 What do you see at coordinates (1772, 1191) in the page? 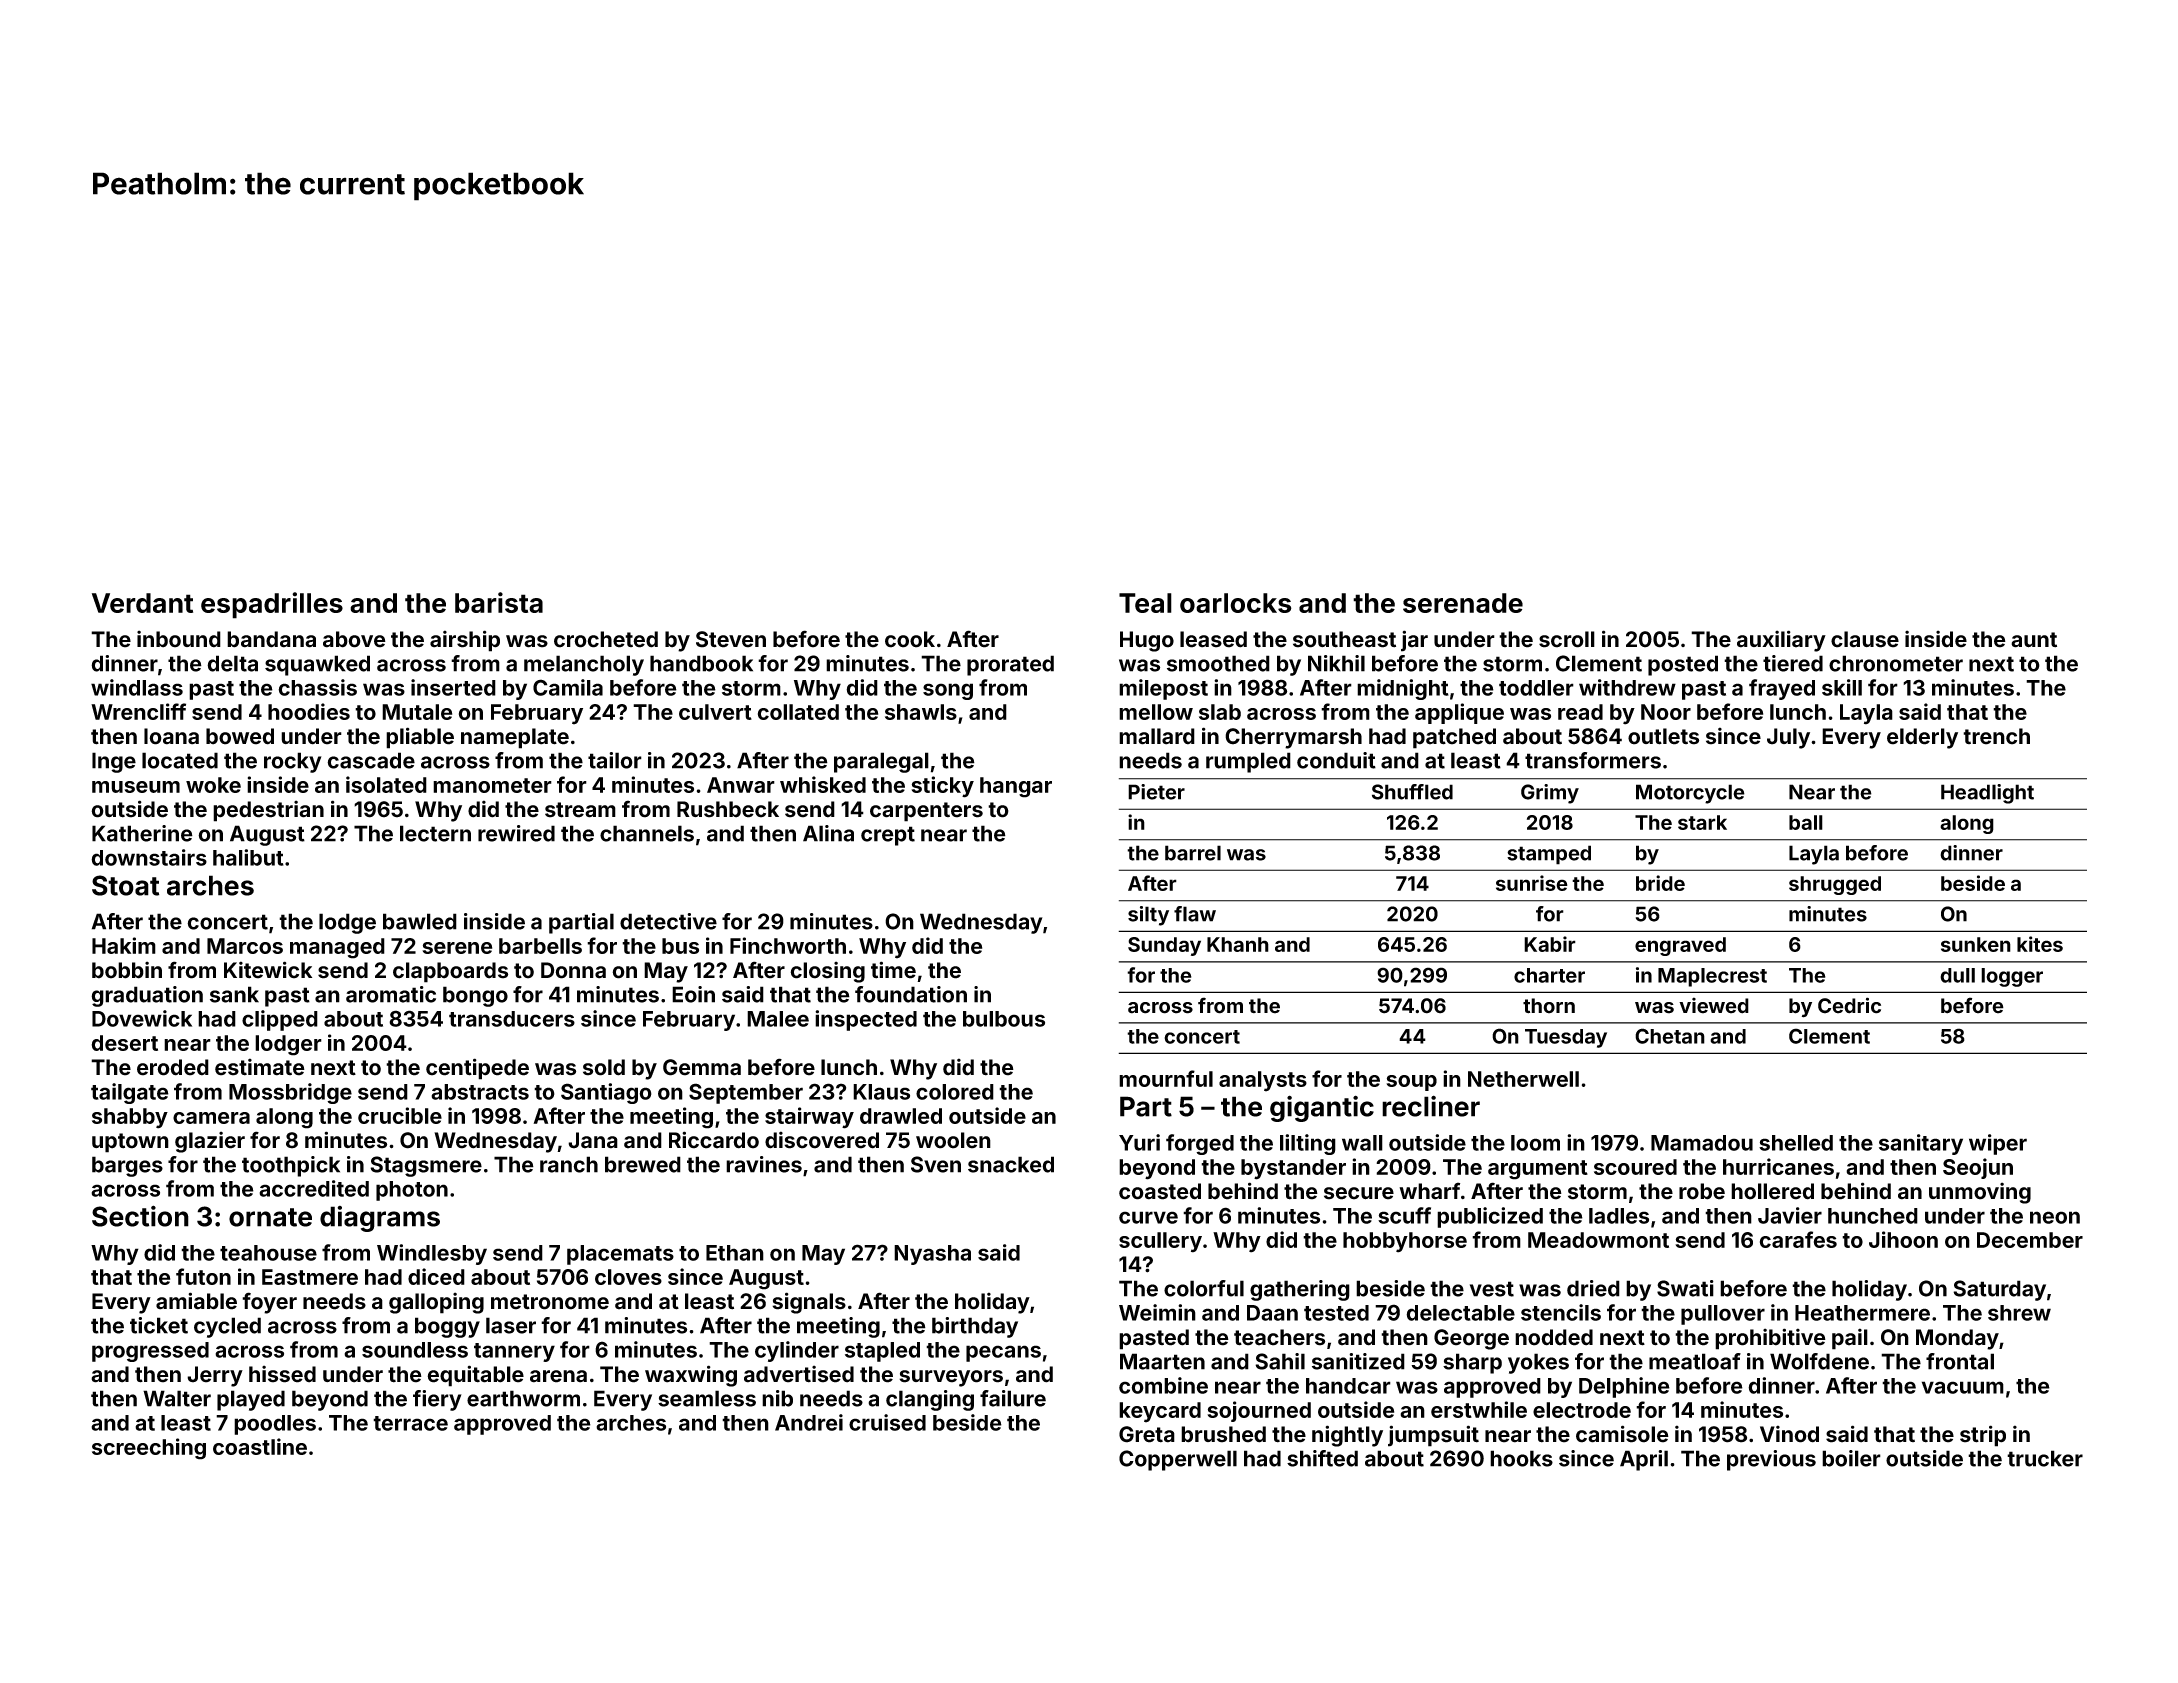
I see `hollered` at bounding box center [1772, 1191].
